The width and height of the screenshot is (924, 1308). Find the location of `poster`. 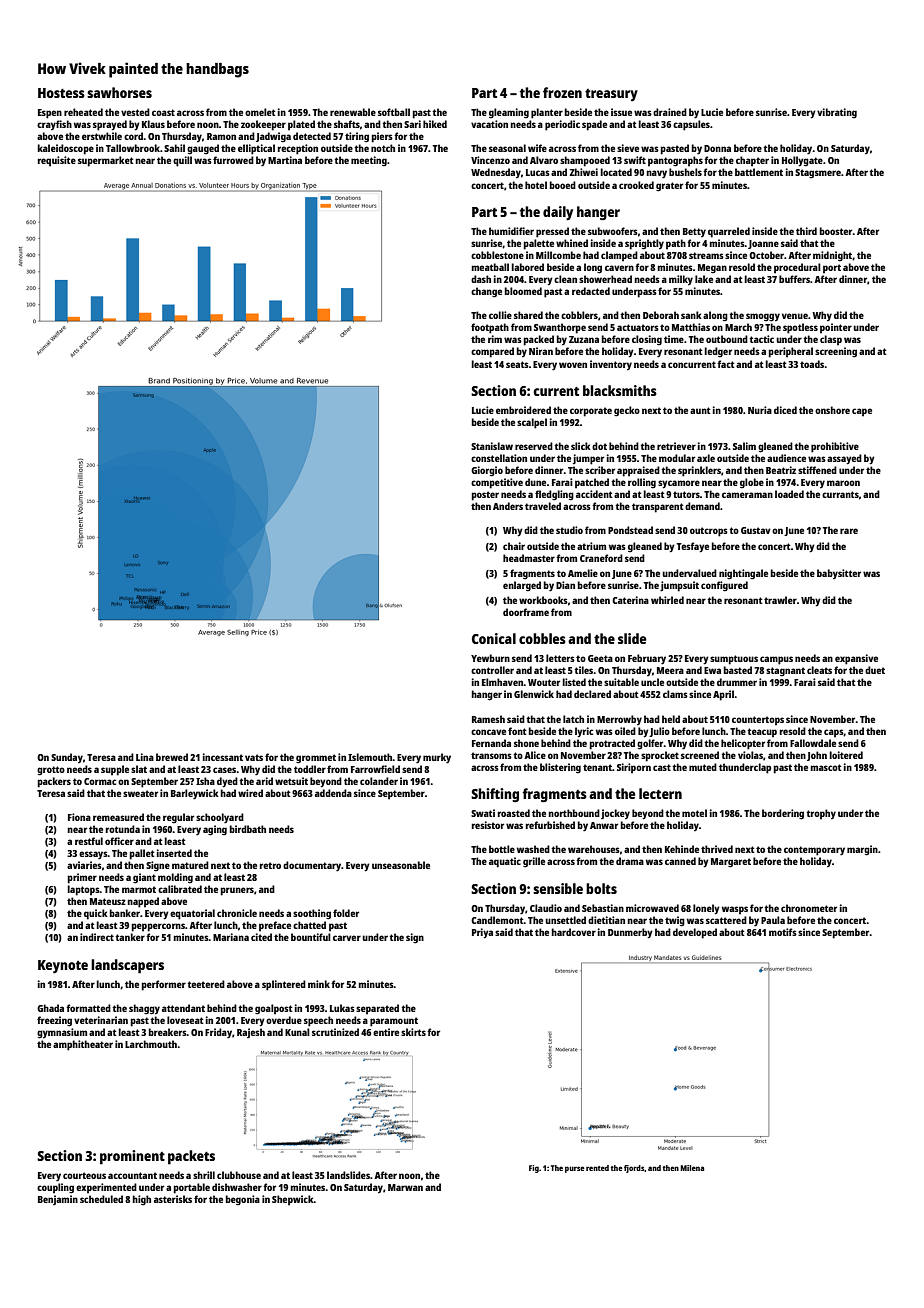

poster is located at coordinates (485, 496).
